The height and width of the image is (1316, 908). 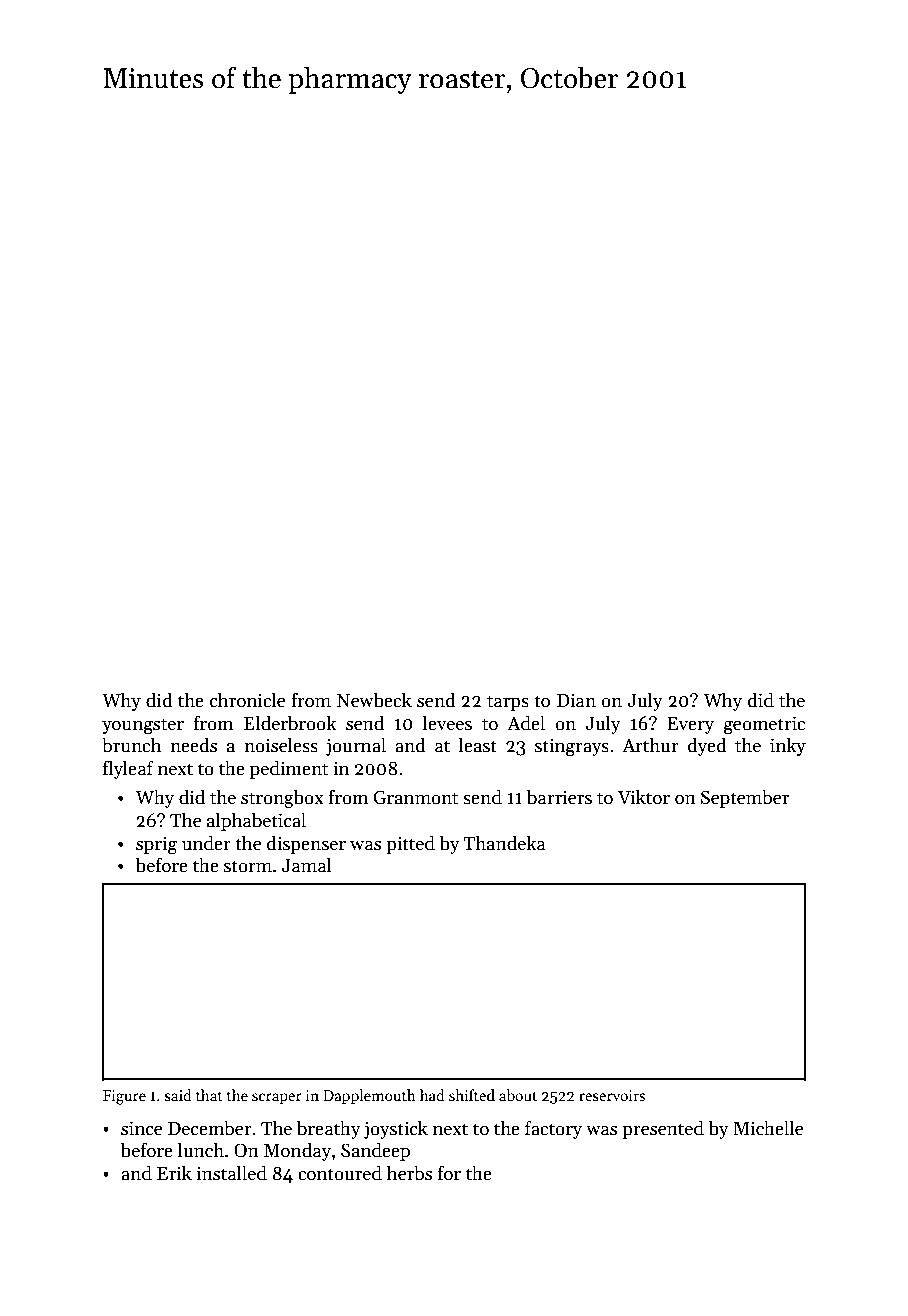 What do you see at coordinates (505, 843) in the image?
I see `Thandeka` at bounding box center [505, 843].
